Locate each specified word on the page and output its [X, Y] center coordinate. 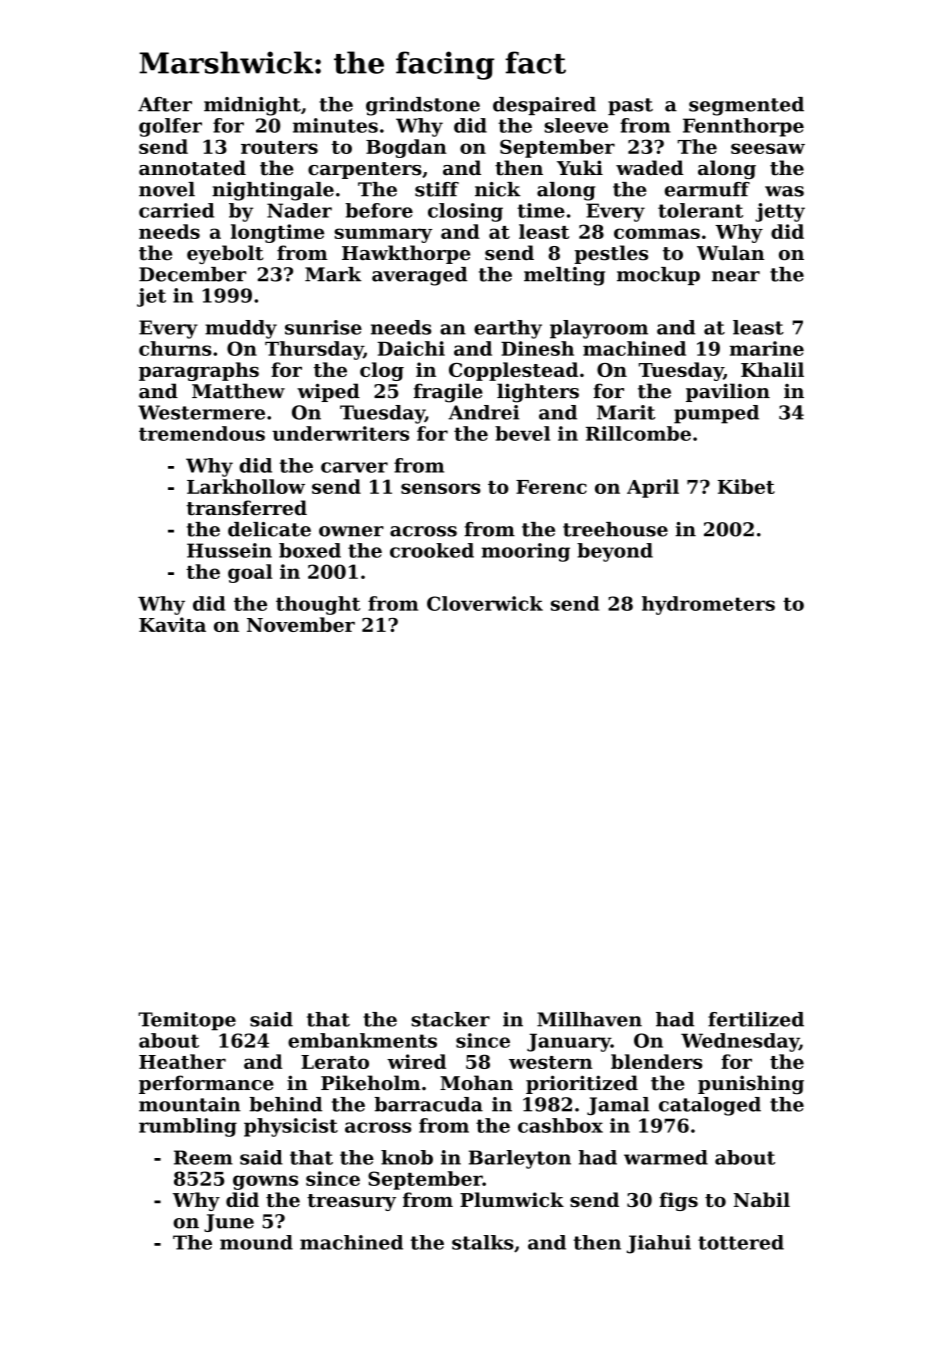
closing [465, 212]
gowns [265, 1182]
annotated [192, 168]
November [301, 624]
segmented [746, 106]
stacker [450, 1019]
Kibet [746, 486]
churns [175, 348]
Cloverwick [485, 603]
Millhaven [589, 1019]
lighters [538, 393]
